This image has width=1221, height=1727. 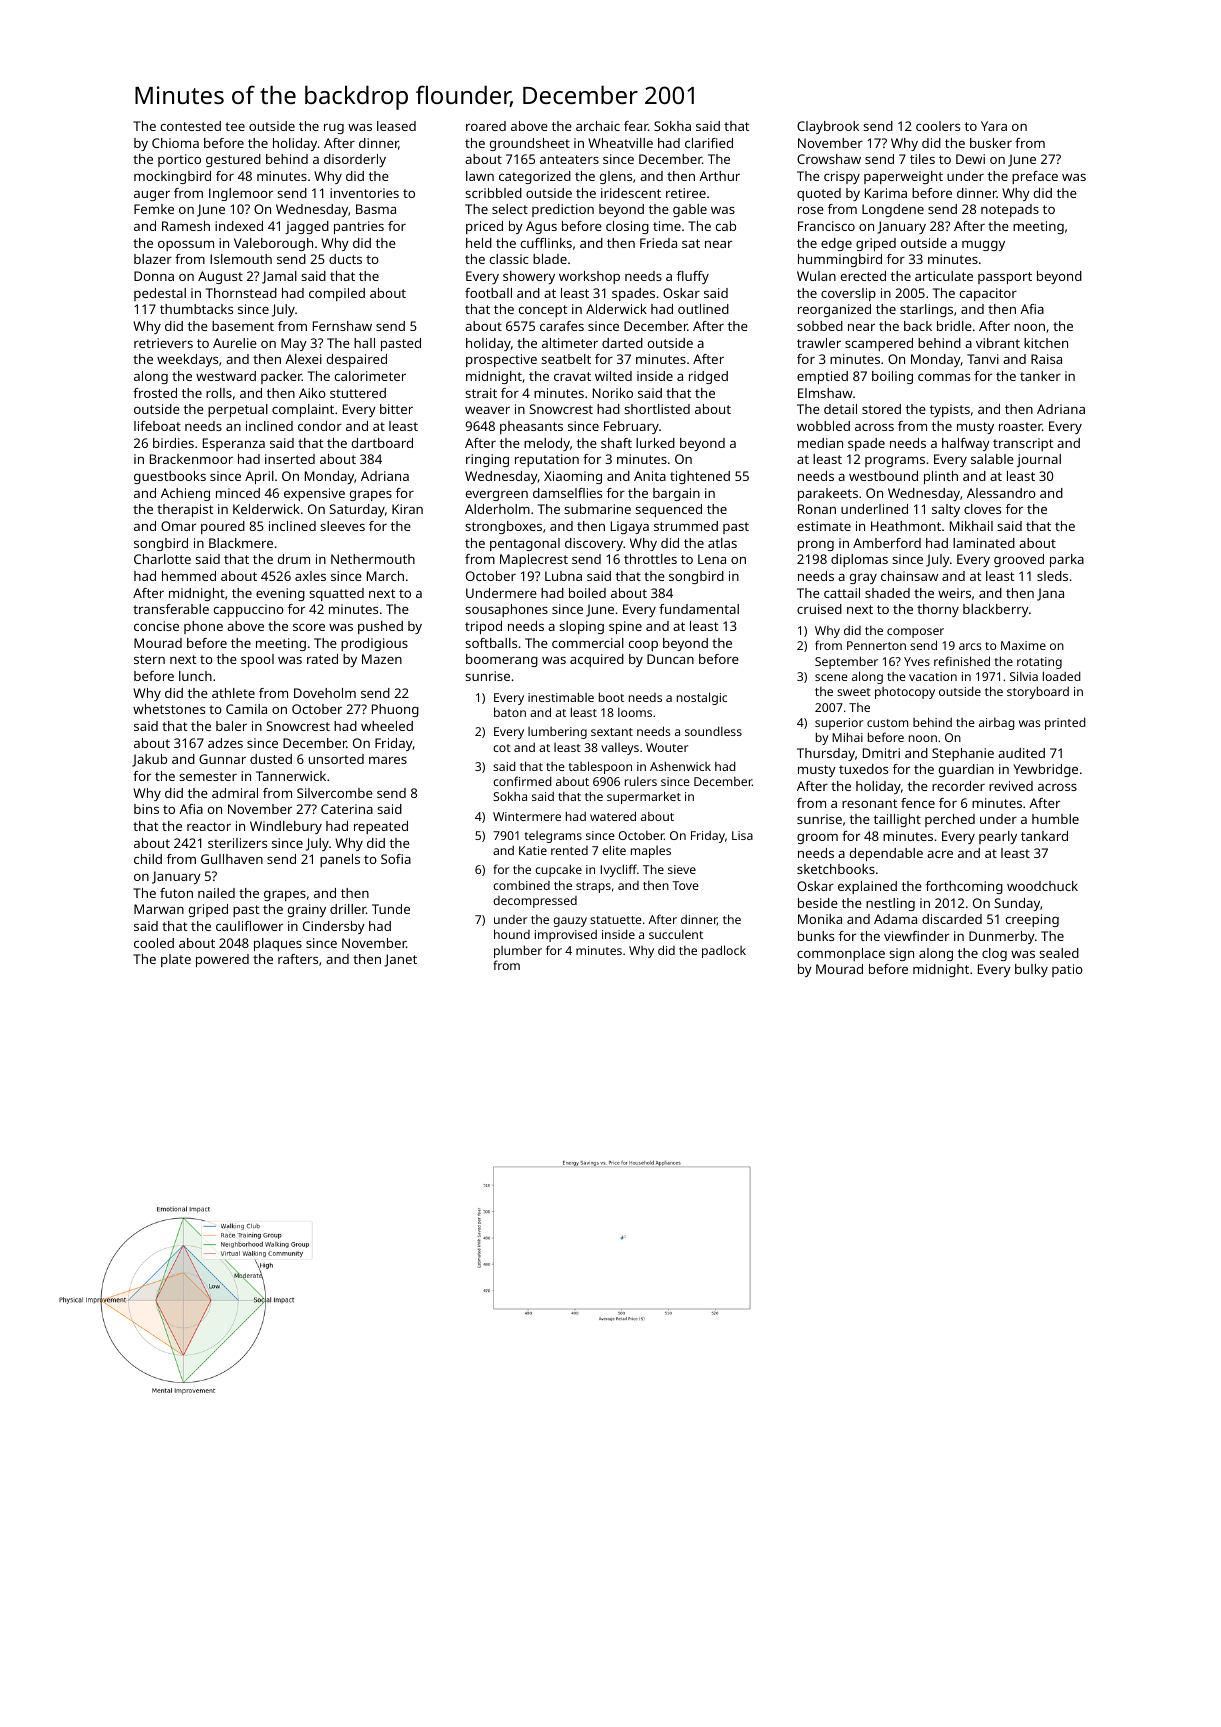 I want to click on coolers, so click(x=938, y=126).
